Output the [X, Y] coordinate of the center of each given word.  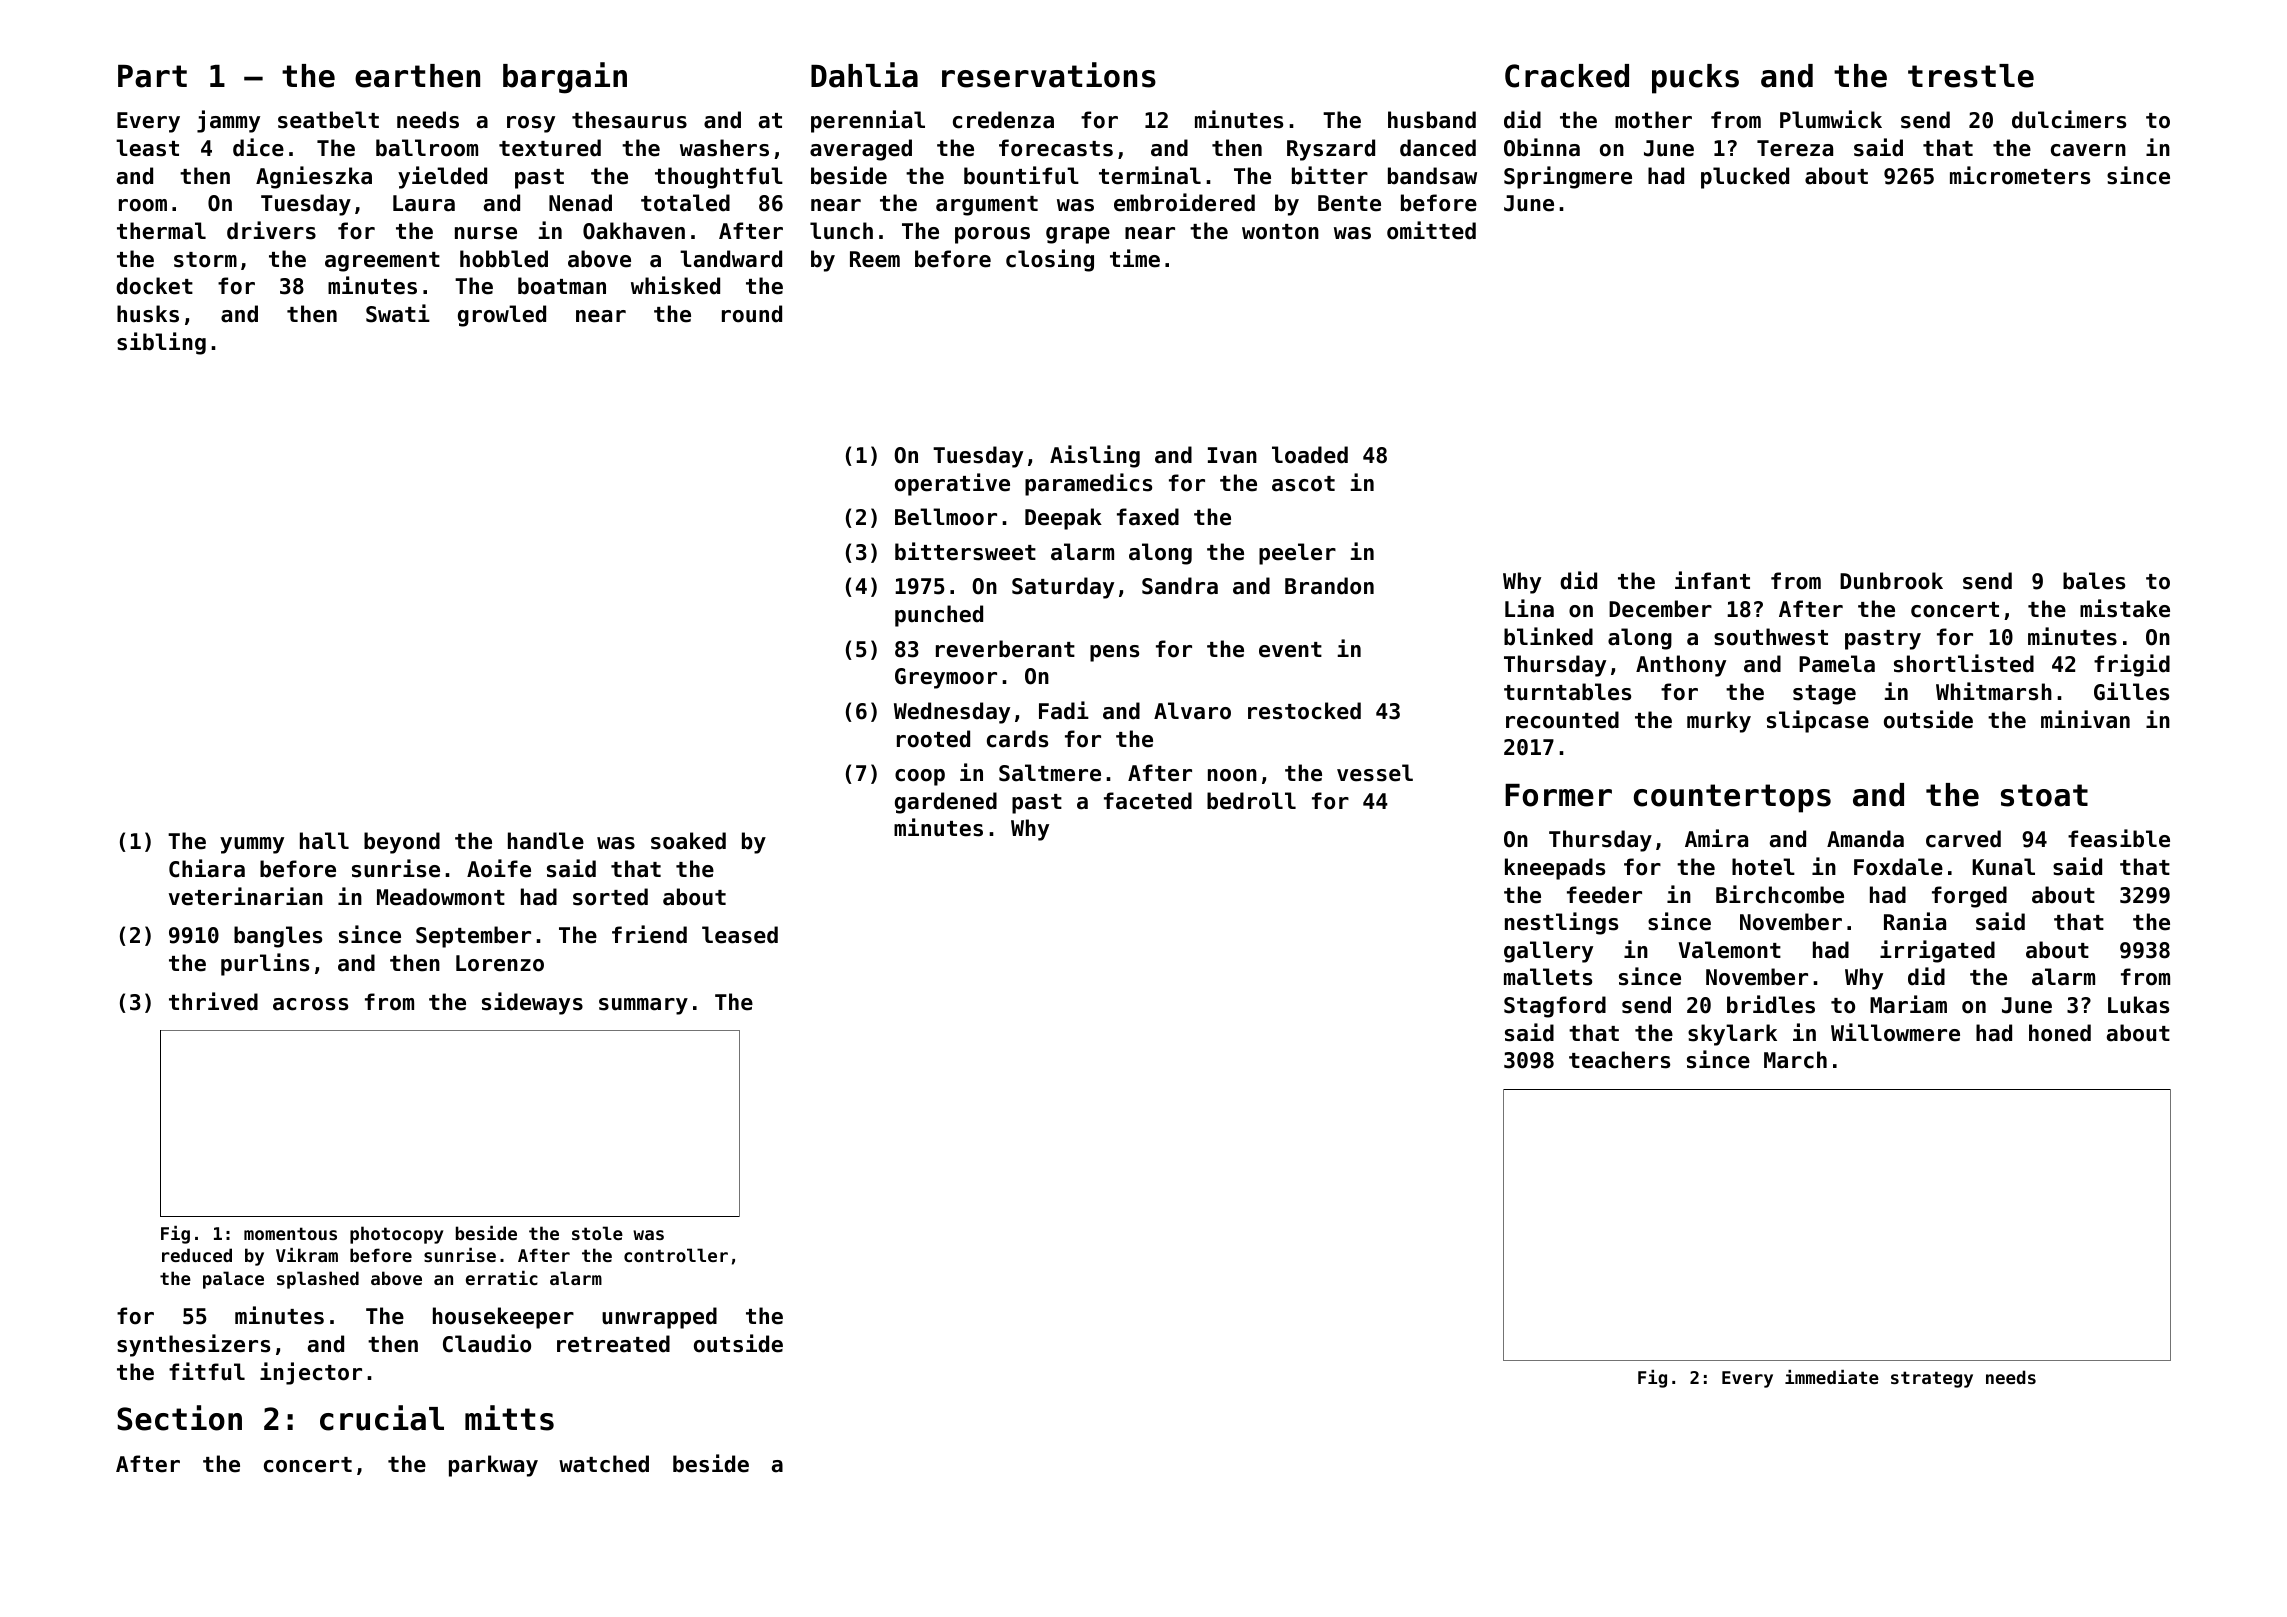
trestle [1971, 76]
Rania [1915, 921]
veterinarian [246, 896]
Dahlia [864, 75]
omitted [1431, 230]
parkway [493, 1466]
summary [643, 1006]
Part [152, 76]
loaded [1310, 455]
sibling [161, 343]
